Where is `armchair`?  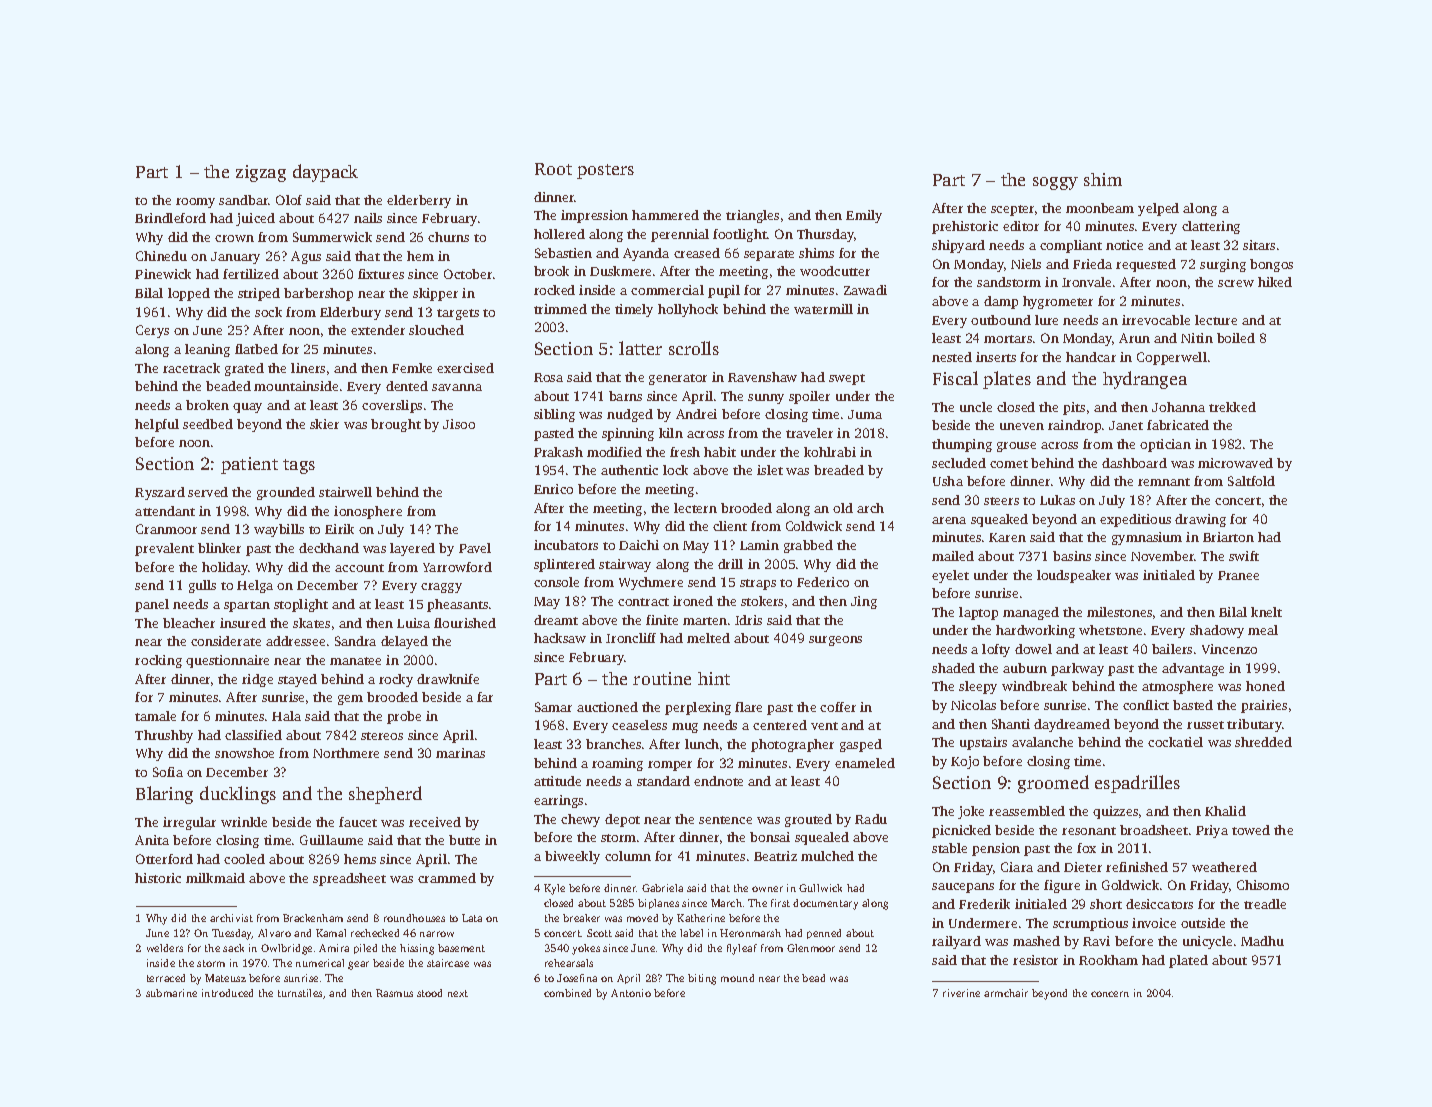
armchair is located at coordinates (1006, 993).
